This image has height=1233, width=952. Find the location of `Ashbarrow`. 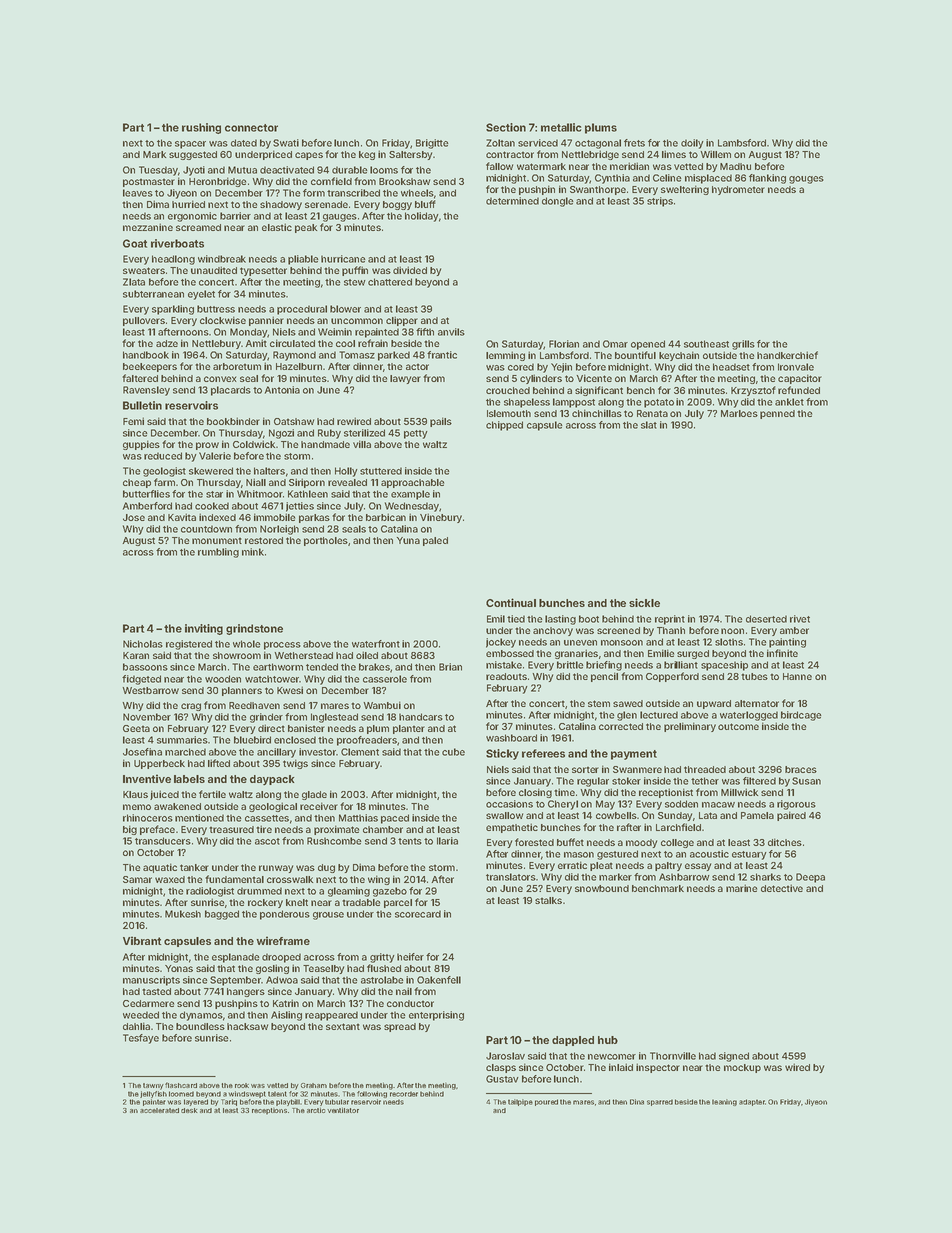

Ashbarrow is located at coordinates (684, 877).
